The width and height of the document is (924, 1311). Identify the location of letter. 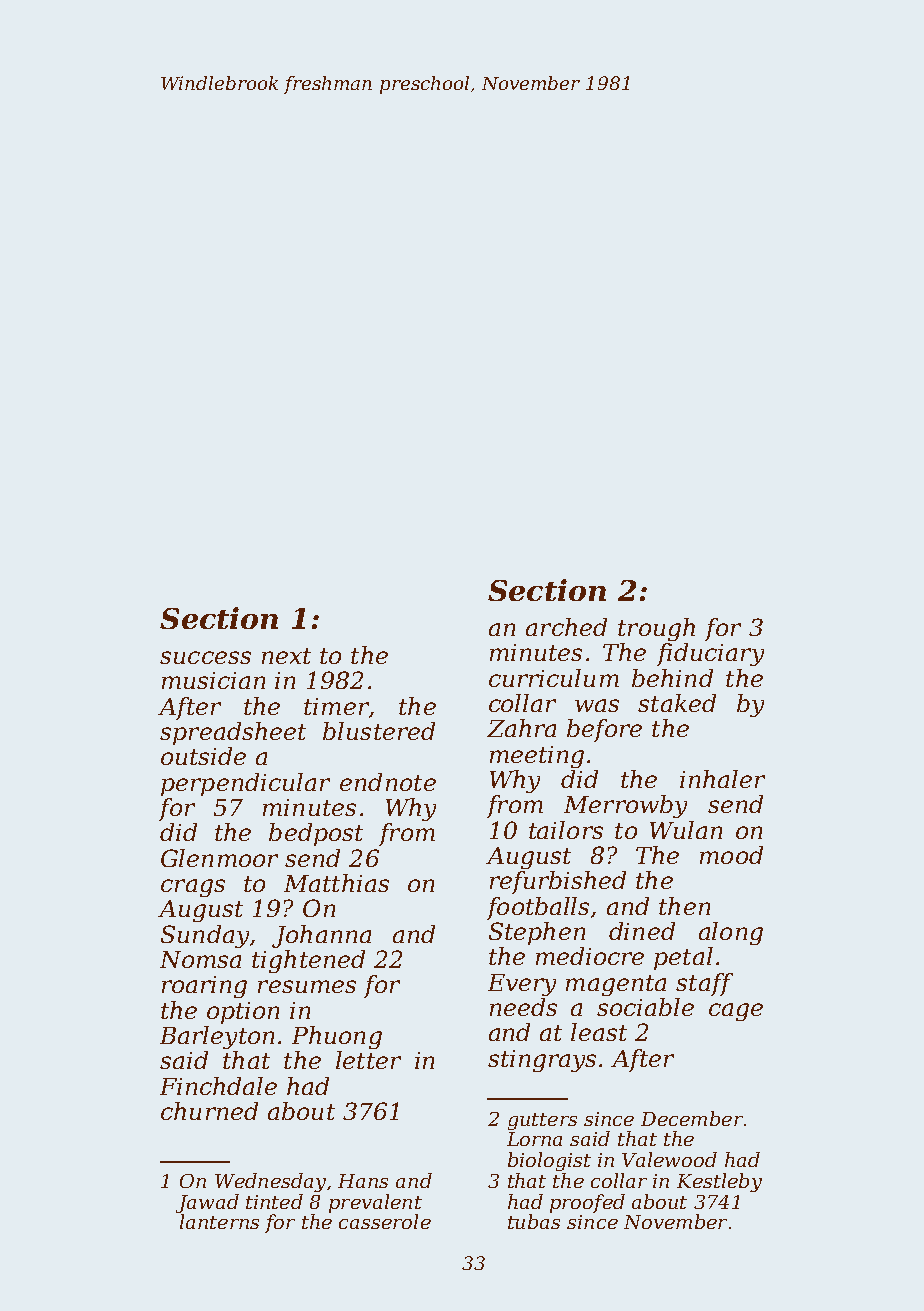
(368, 1060).
